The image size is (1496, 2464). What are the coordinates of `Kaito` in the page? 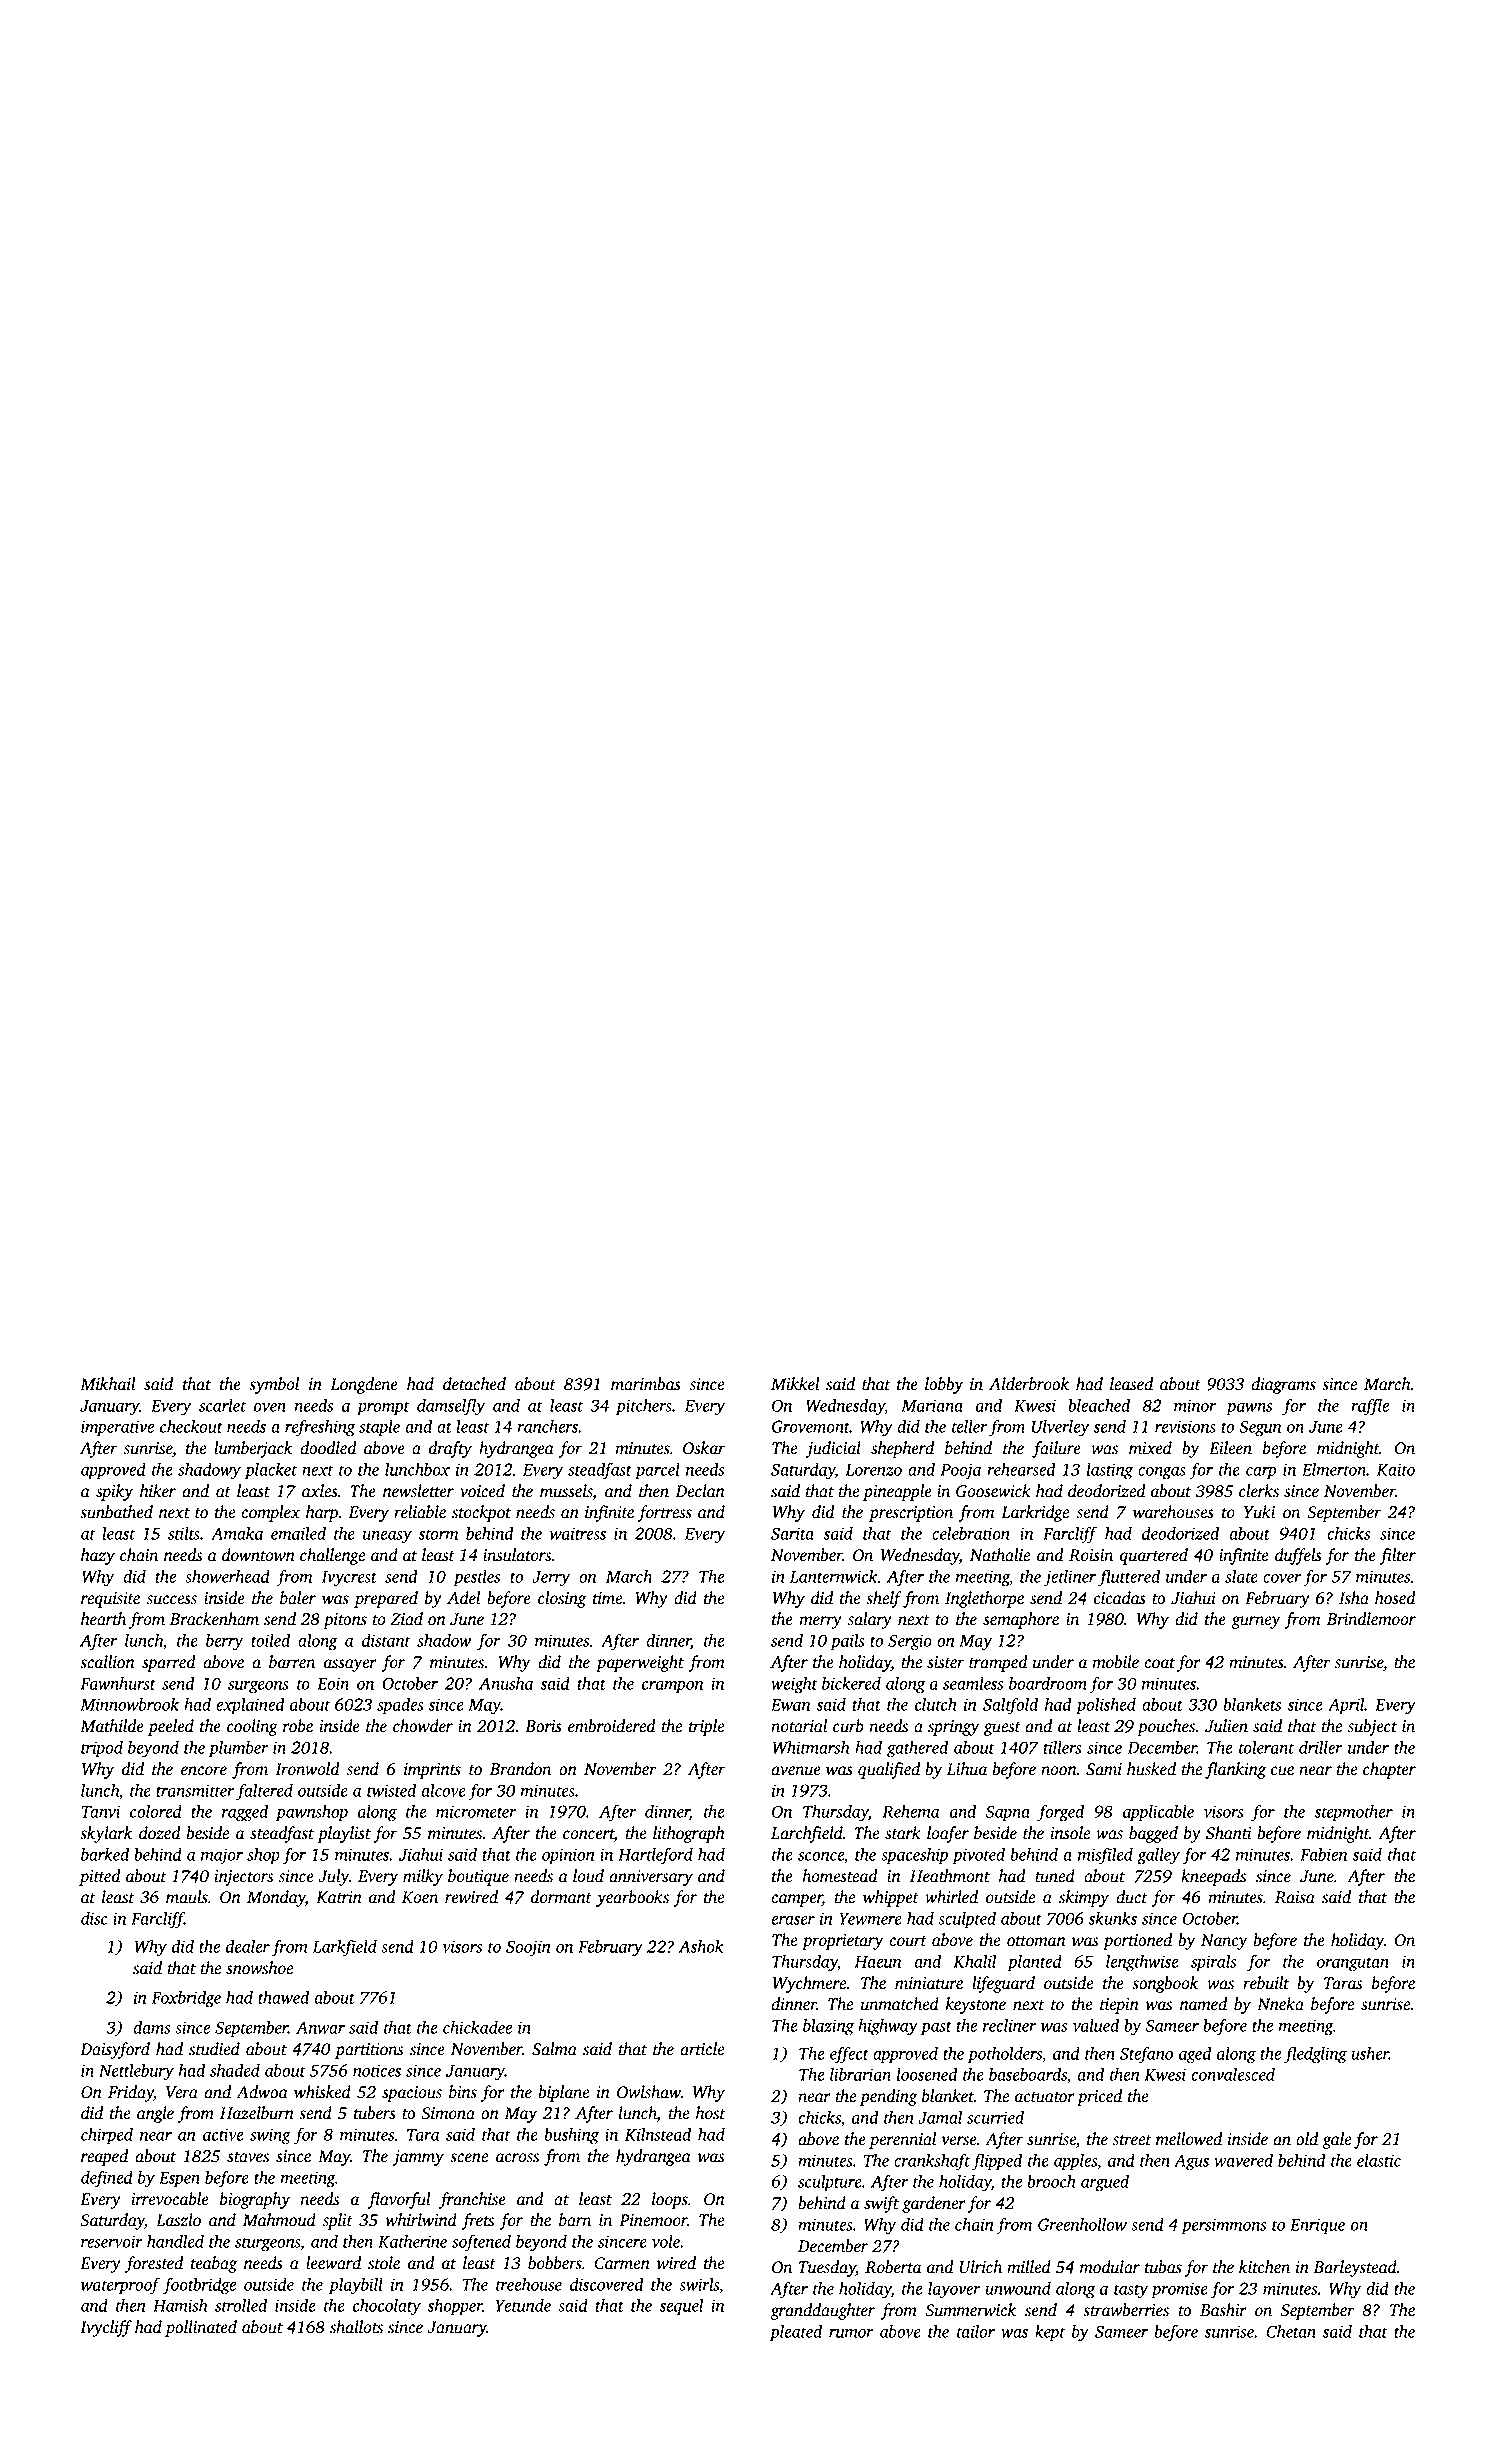 It's located at (1396, 1469).
